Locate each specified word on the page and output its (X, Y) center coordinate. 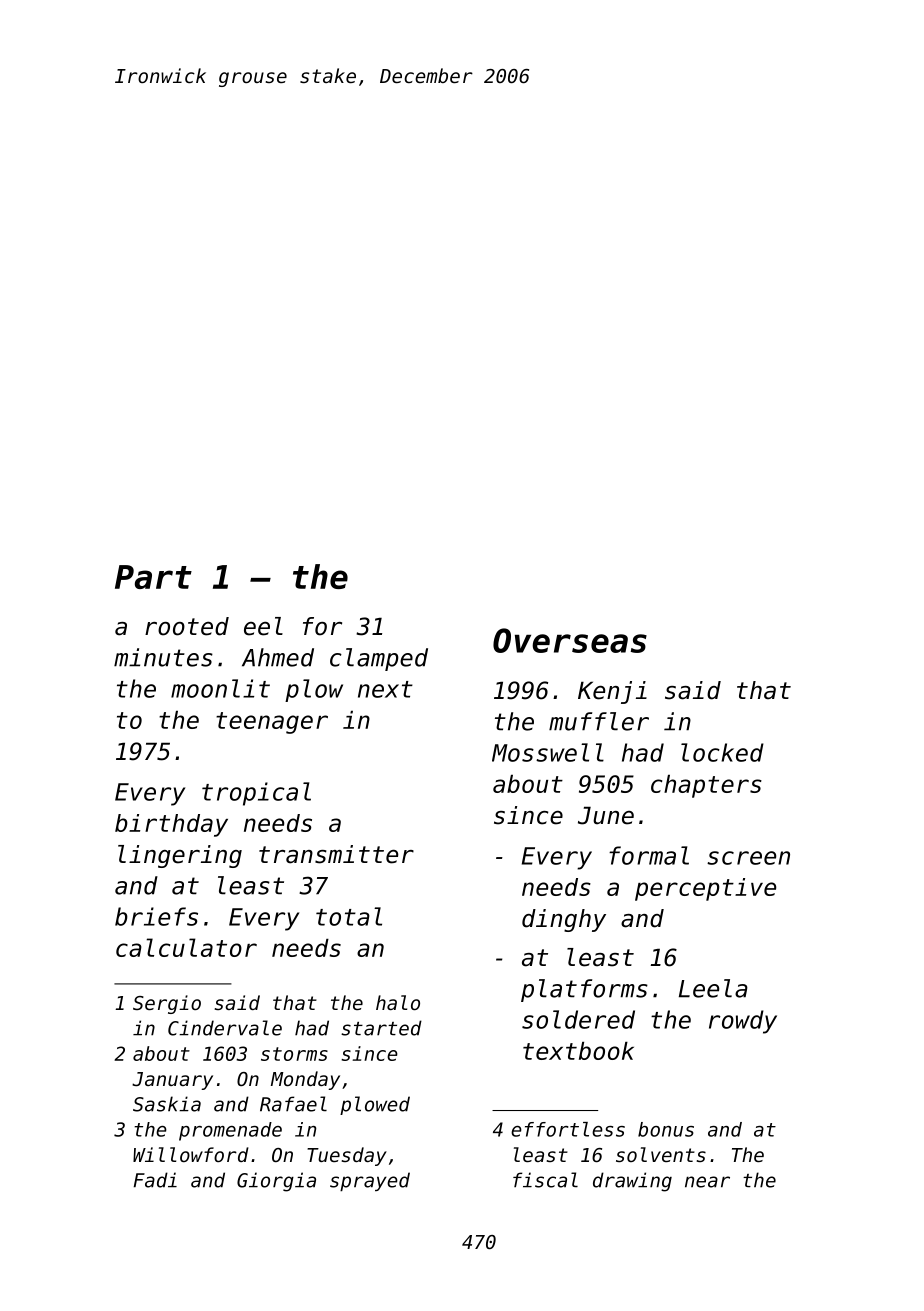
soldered (578, 1019)
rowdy (743, 1022)
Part (153, 577)
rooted (187, 626)
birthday (171, 825)
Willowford (191, 1154)
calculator (186, 947)
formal (649, 855)
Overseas (570, 640)
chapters (706, 786)
